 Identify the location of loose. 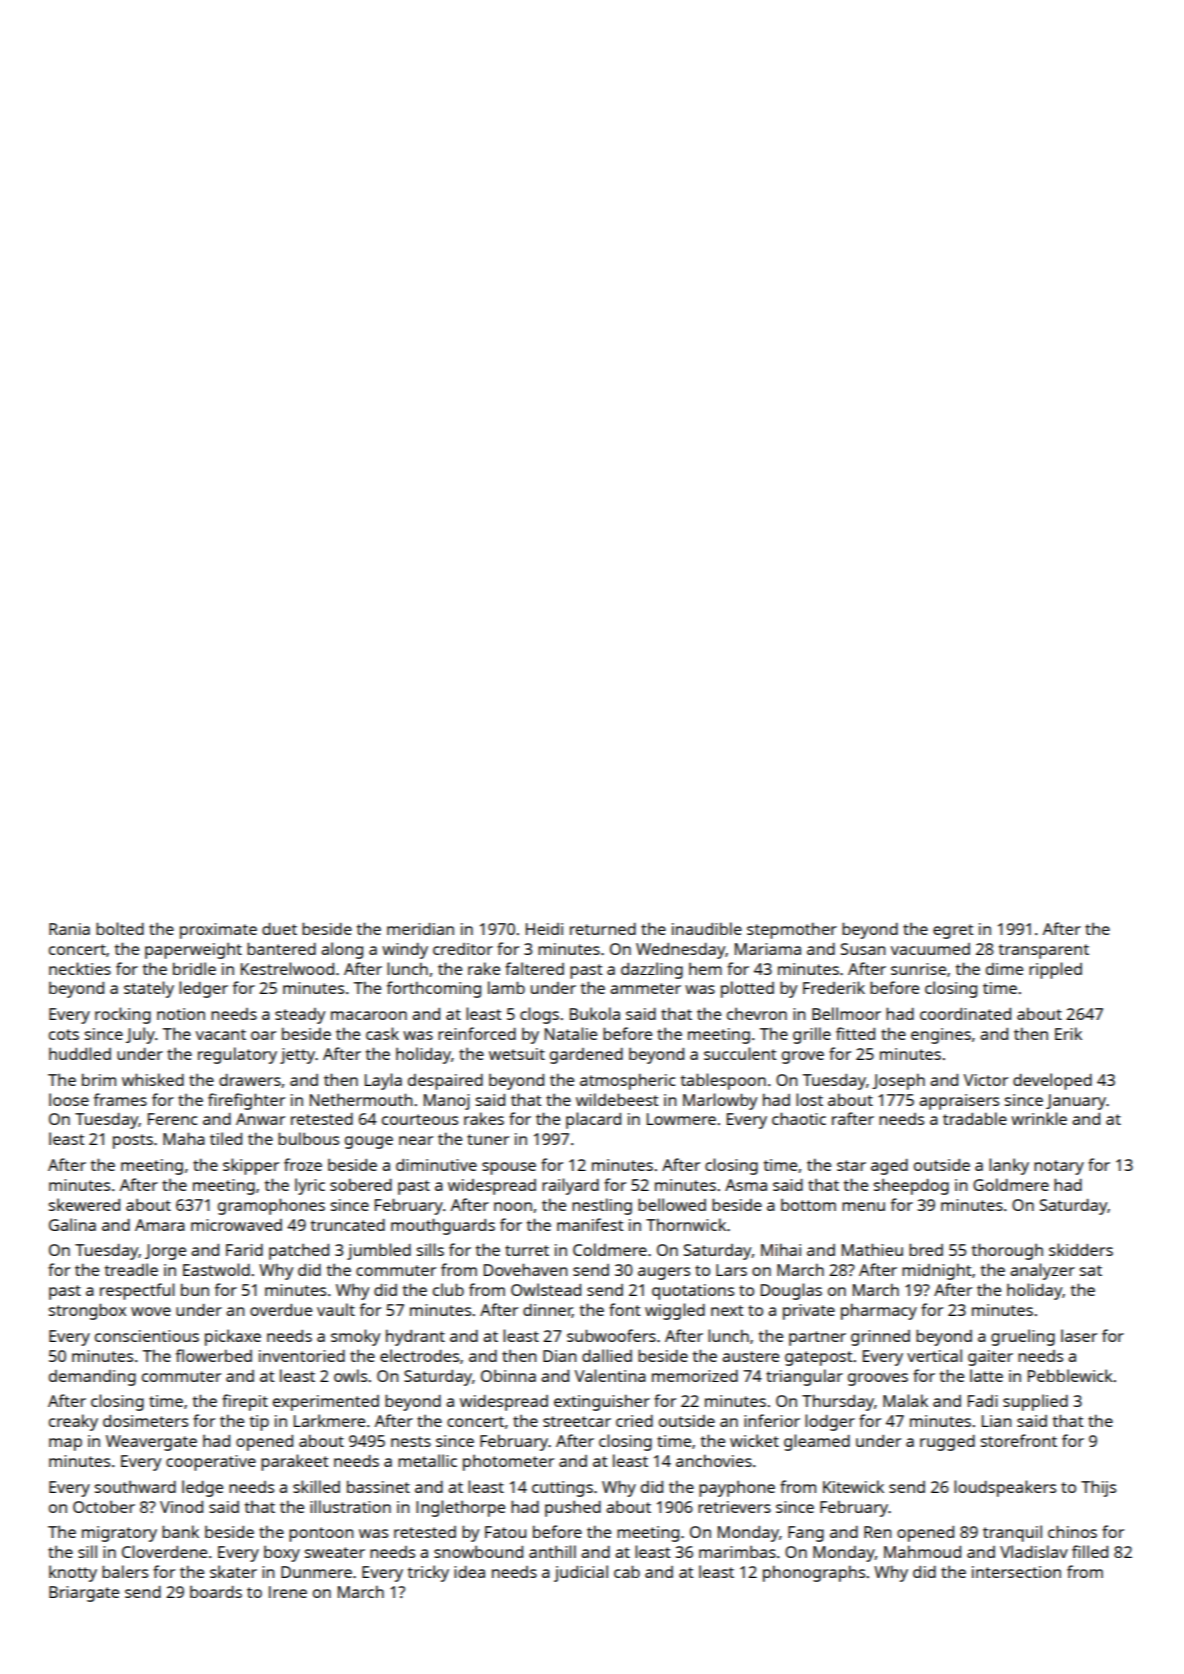
(69, 1099).
